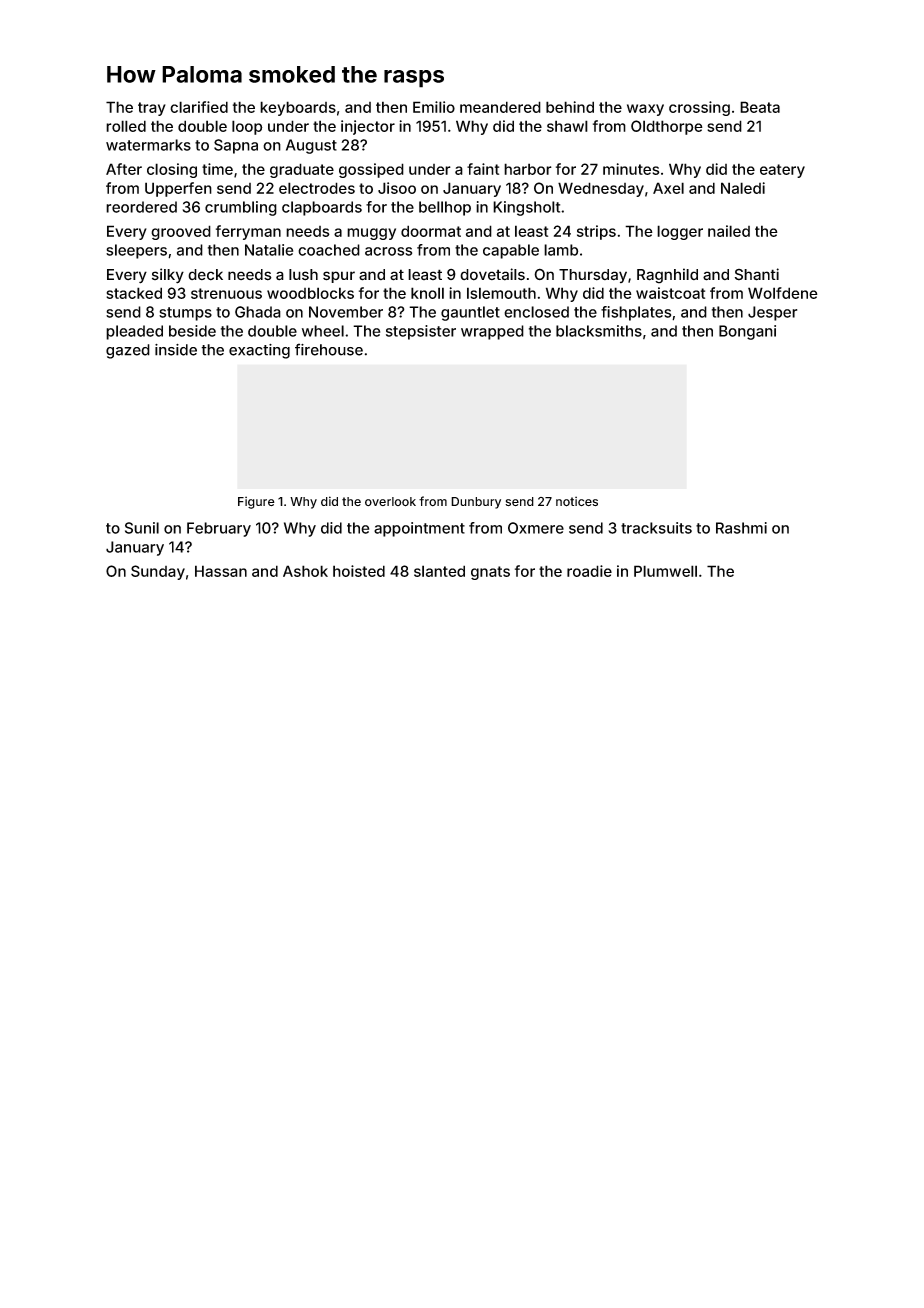 The height and width of the screenshot is (1308, 924). What do you see at coordinates (305, 571) in the screenshot?
I see `Ashok` at bounding box center [305, 571].
